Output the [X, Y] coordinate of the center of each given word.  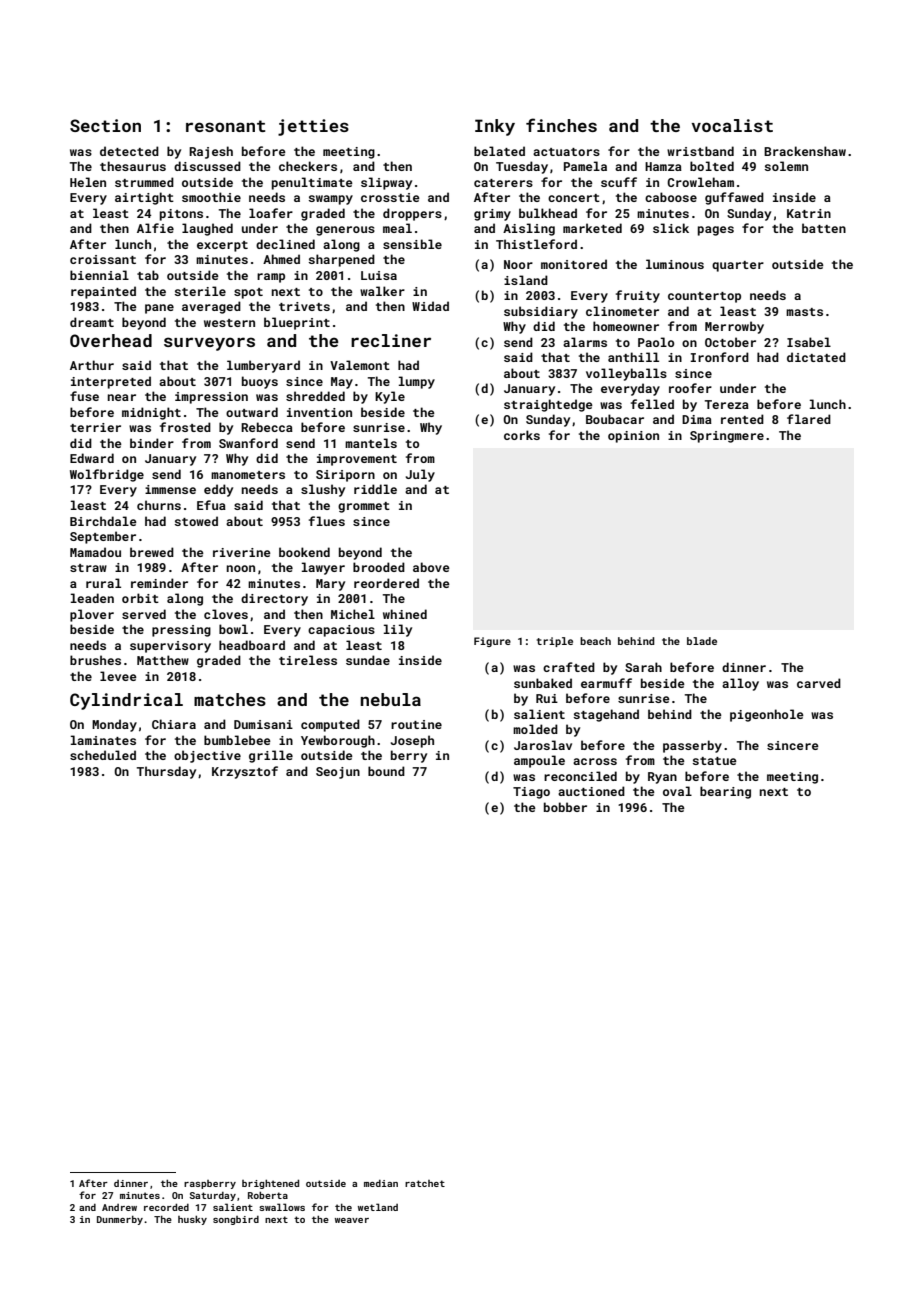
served [144, 614]
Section [105, 125]
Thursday [166, 772]
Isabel [809, 342]
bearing [725, 792]
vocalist [732, 125]
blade [702, 641]
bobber [565, 807]
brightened [270, 1184]
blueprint [297, 323]
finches [561, 125]
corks [522, 435]
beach [595, 641]
